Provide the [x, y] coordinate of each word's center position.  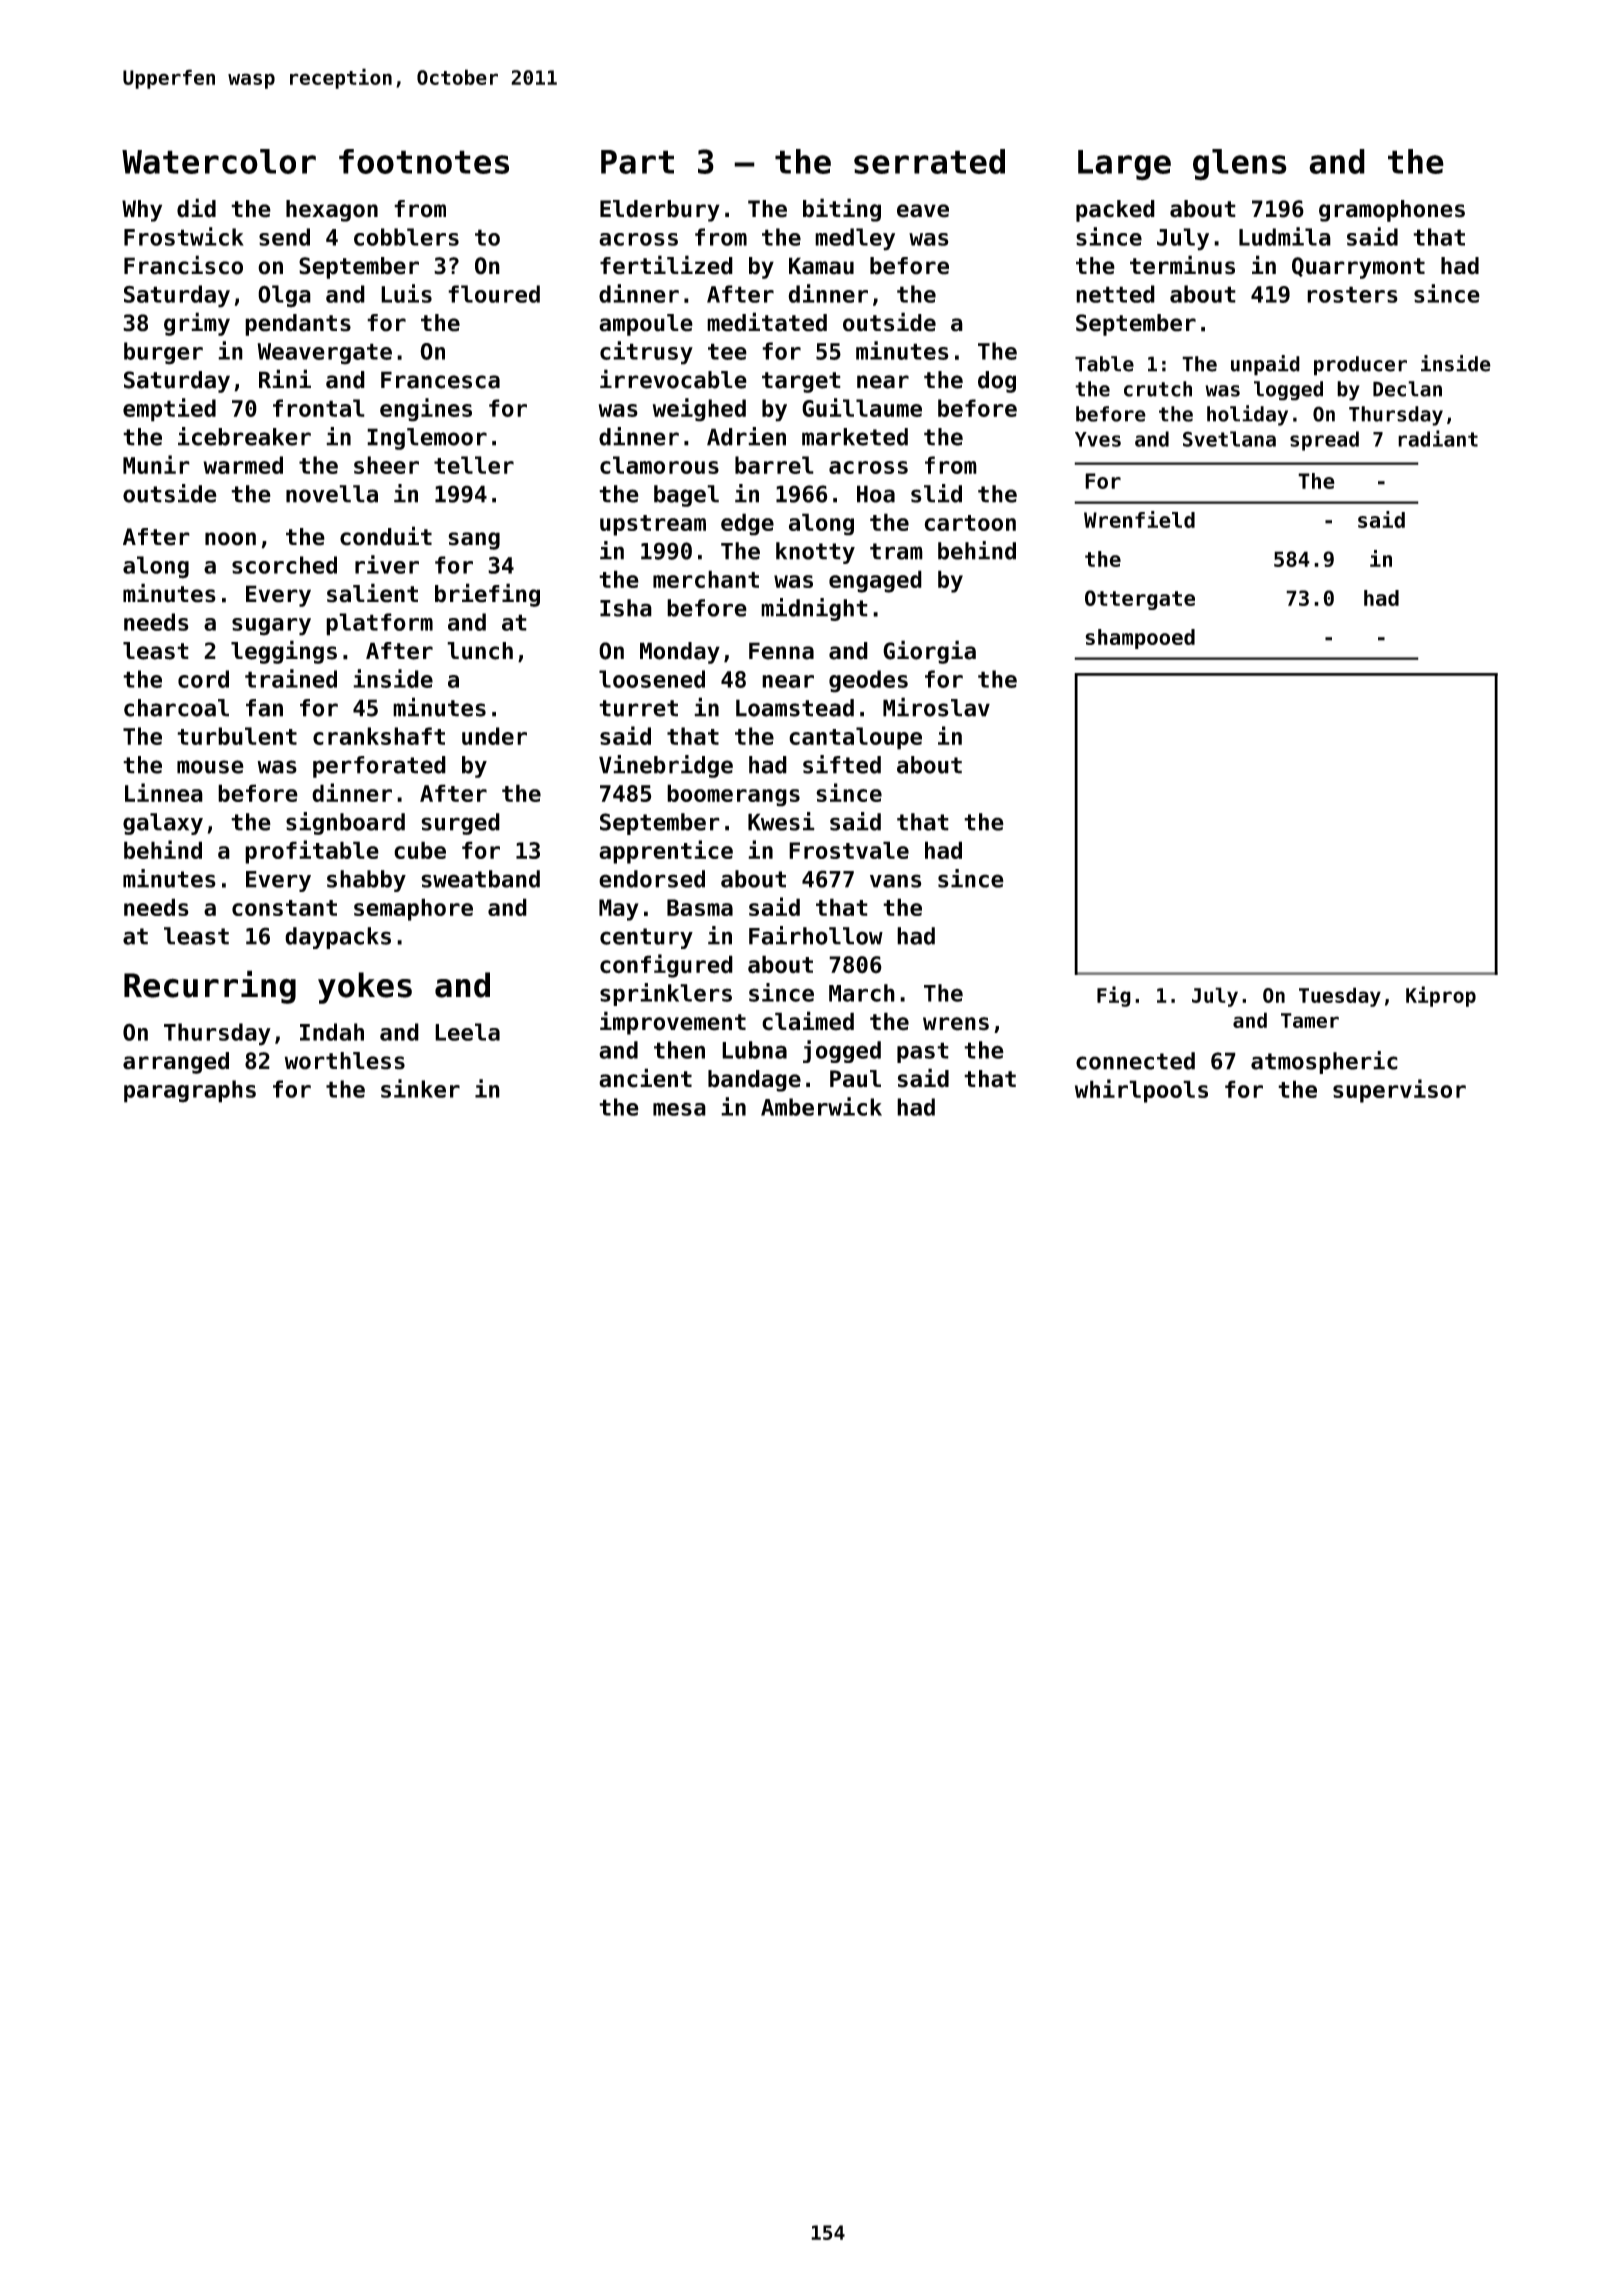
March [862, 993]
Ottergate [1140, 600]
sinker [420, 1088]
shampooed [1140, 639]
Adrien [746, 436]
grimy [197, 324]
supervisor [1399, 1091]
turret [638, 708]
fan [264, 708]
